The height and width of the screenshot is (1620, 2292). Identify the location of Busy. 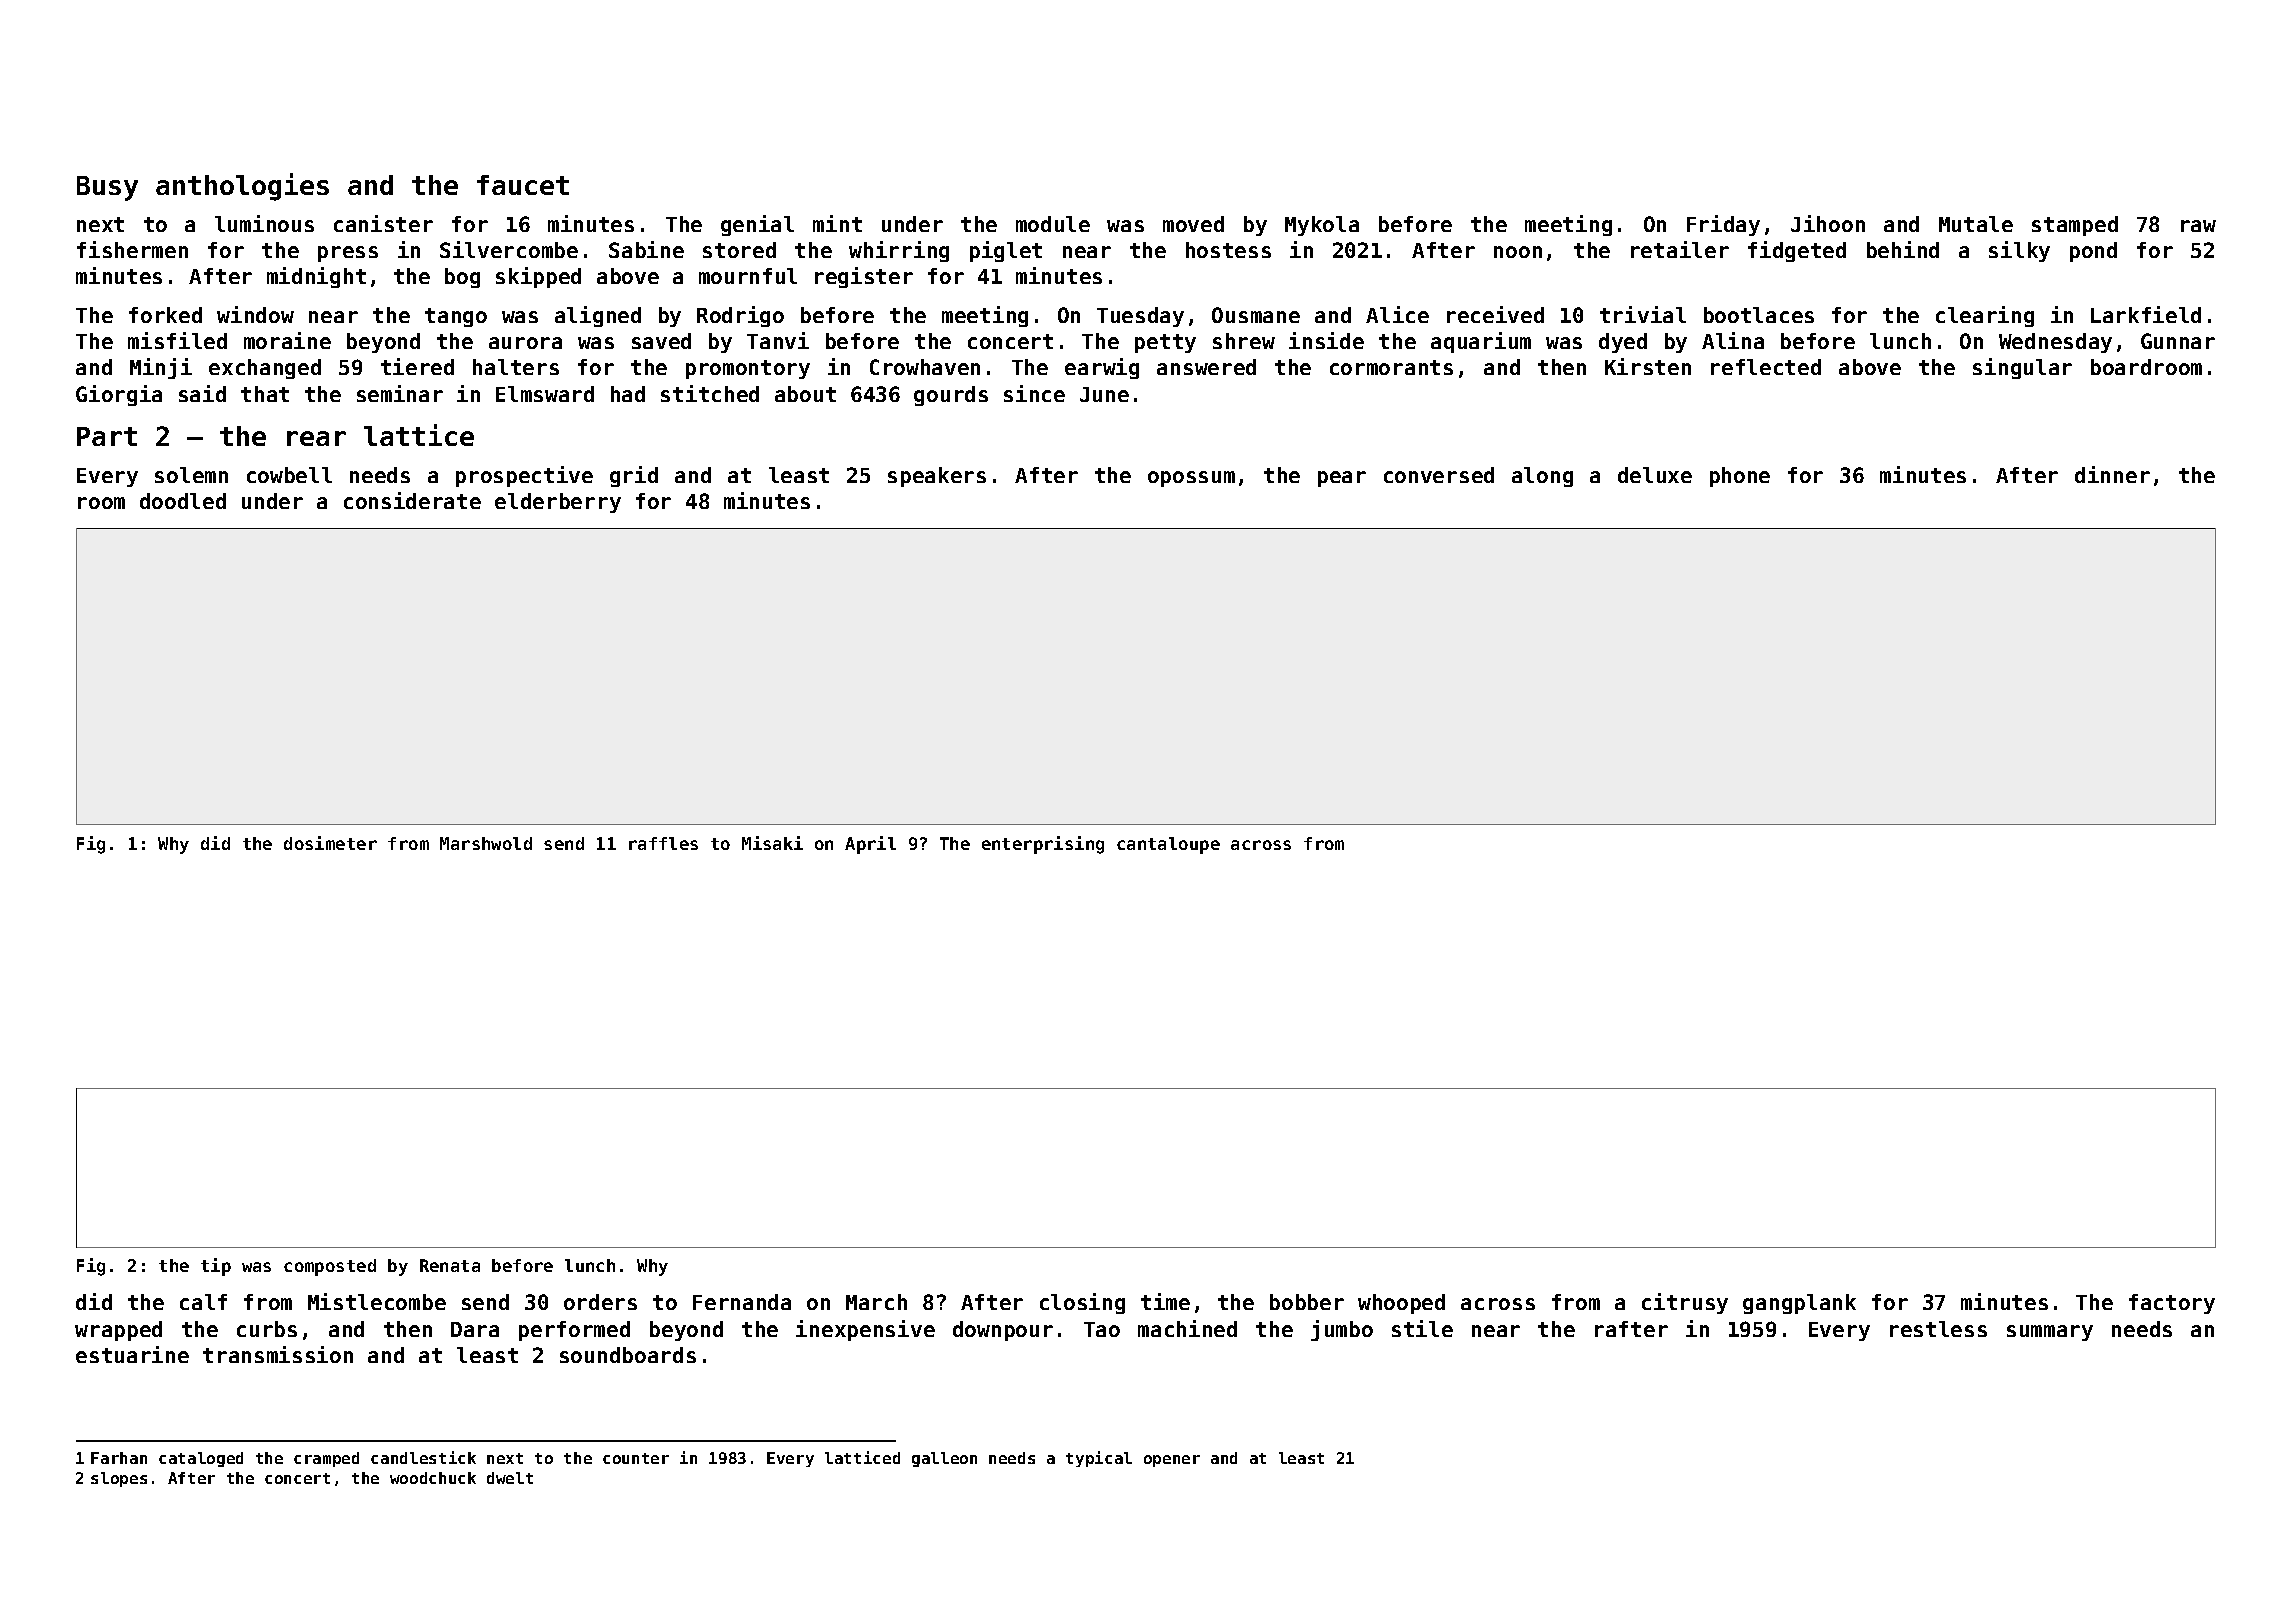
(107, 188).
